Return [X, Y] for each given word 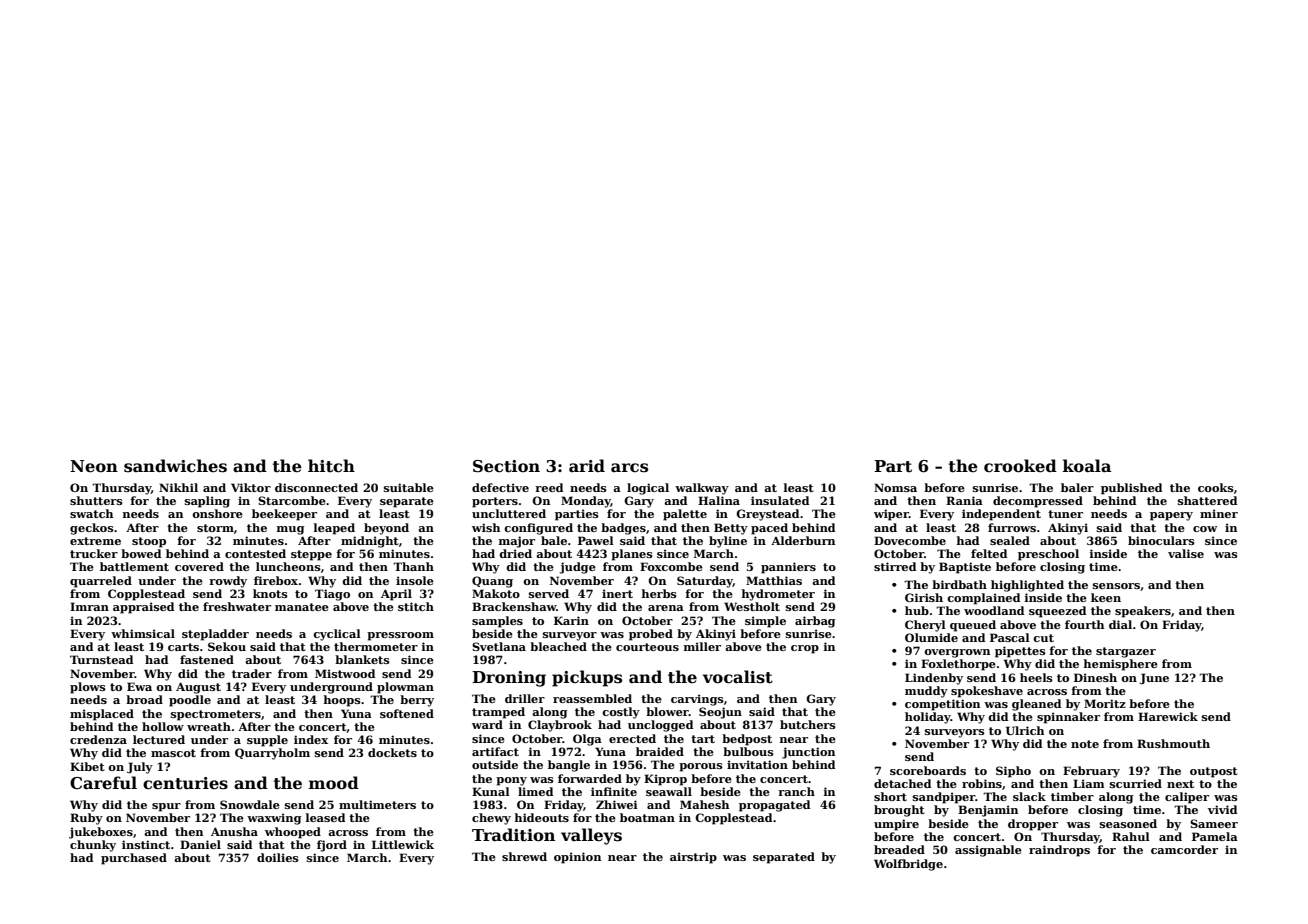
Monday [586, 502]
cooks [1216, 487]
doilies [278, 857]
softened [407, 713]
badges [623, 529]
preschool [1048, 555]
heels [1036, 677]
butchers [808, 724]
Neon [94, 466]
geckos [92, 529]
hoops [342, 701]
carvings [697, 700]
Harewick [1168, 716]
